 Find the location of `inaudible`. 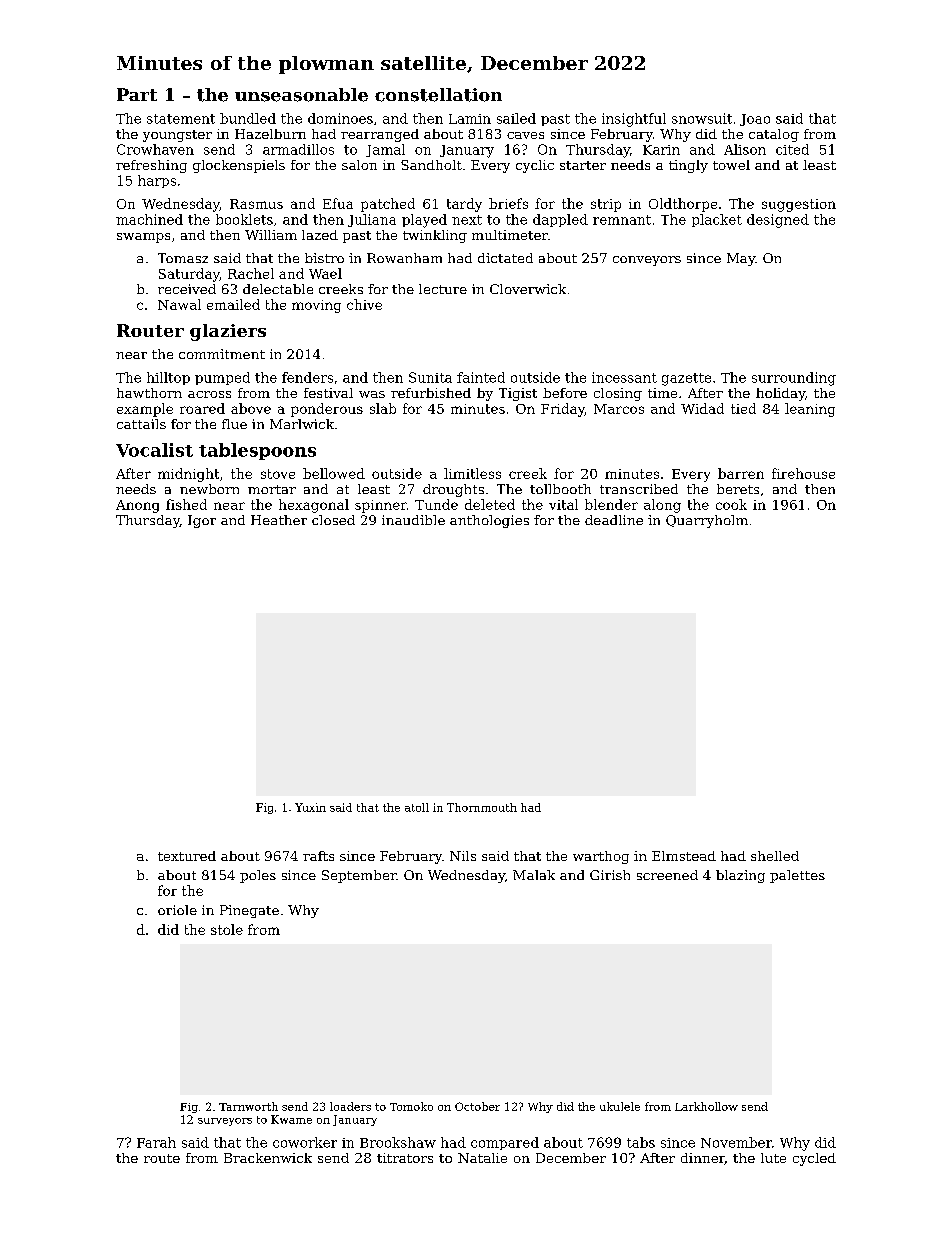

inaudible is located at coordinates (413, 520).
